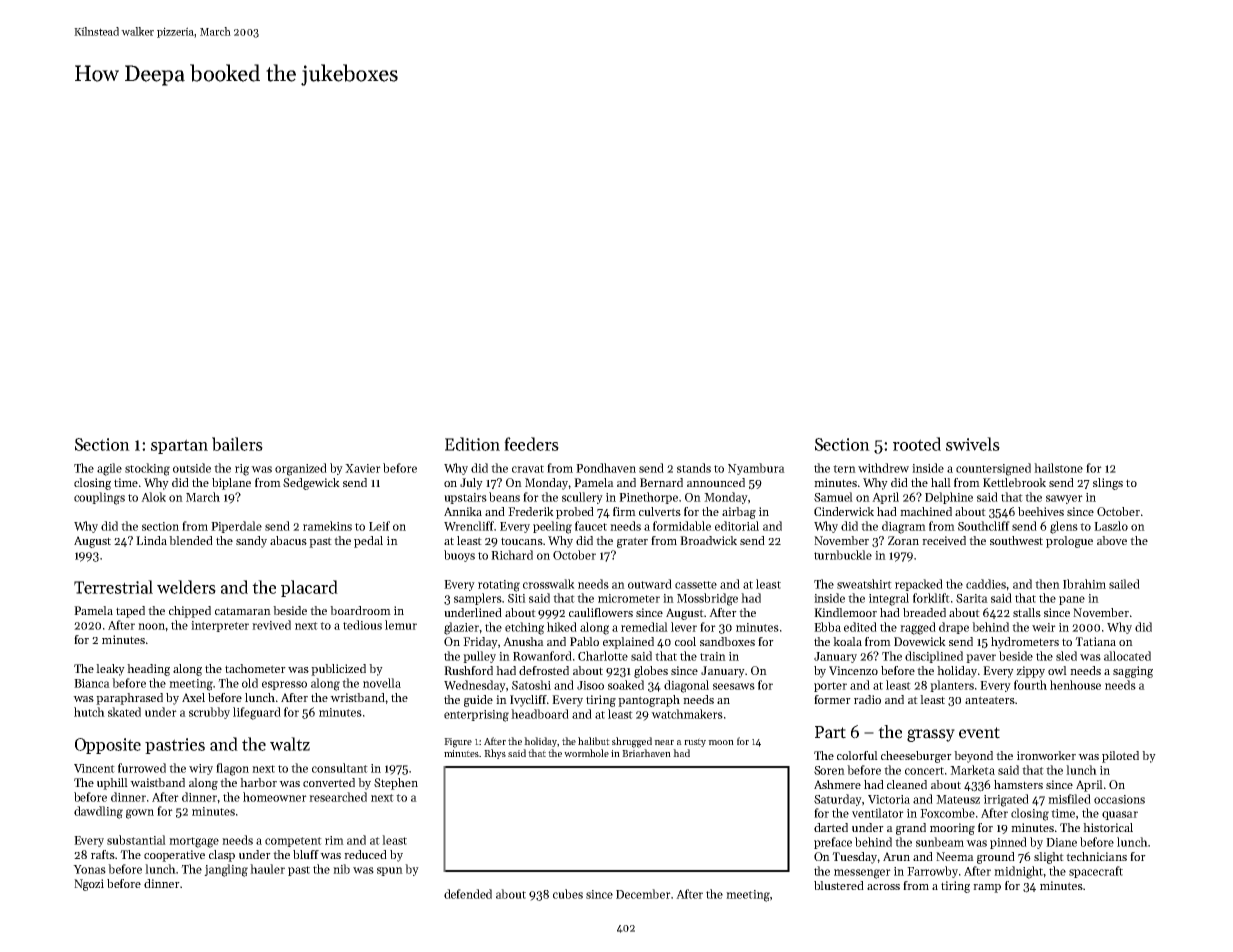 This page has width=1233, height=952. Describe the element at coordinates (829, 770) in the page. I see `Soren` at that location.
